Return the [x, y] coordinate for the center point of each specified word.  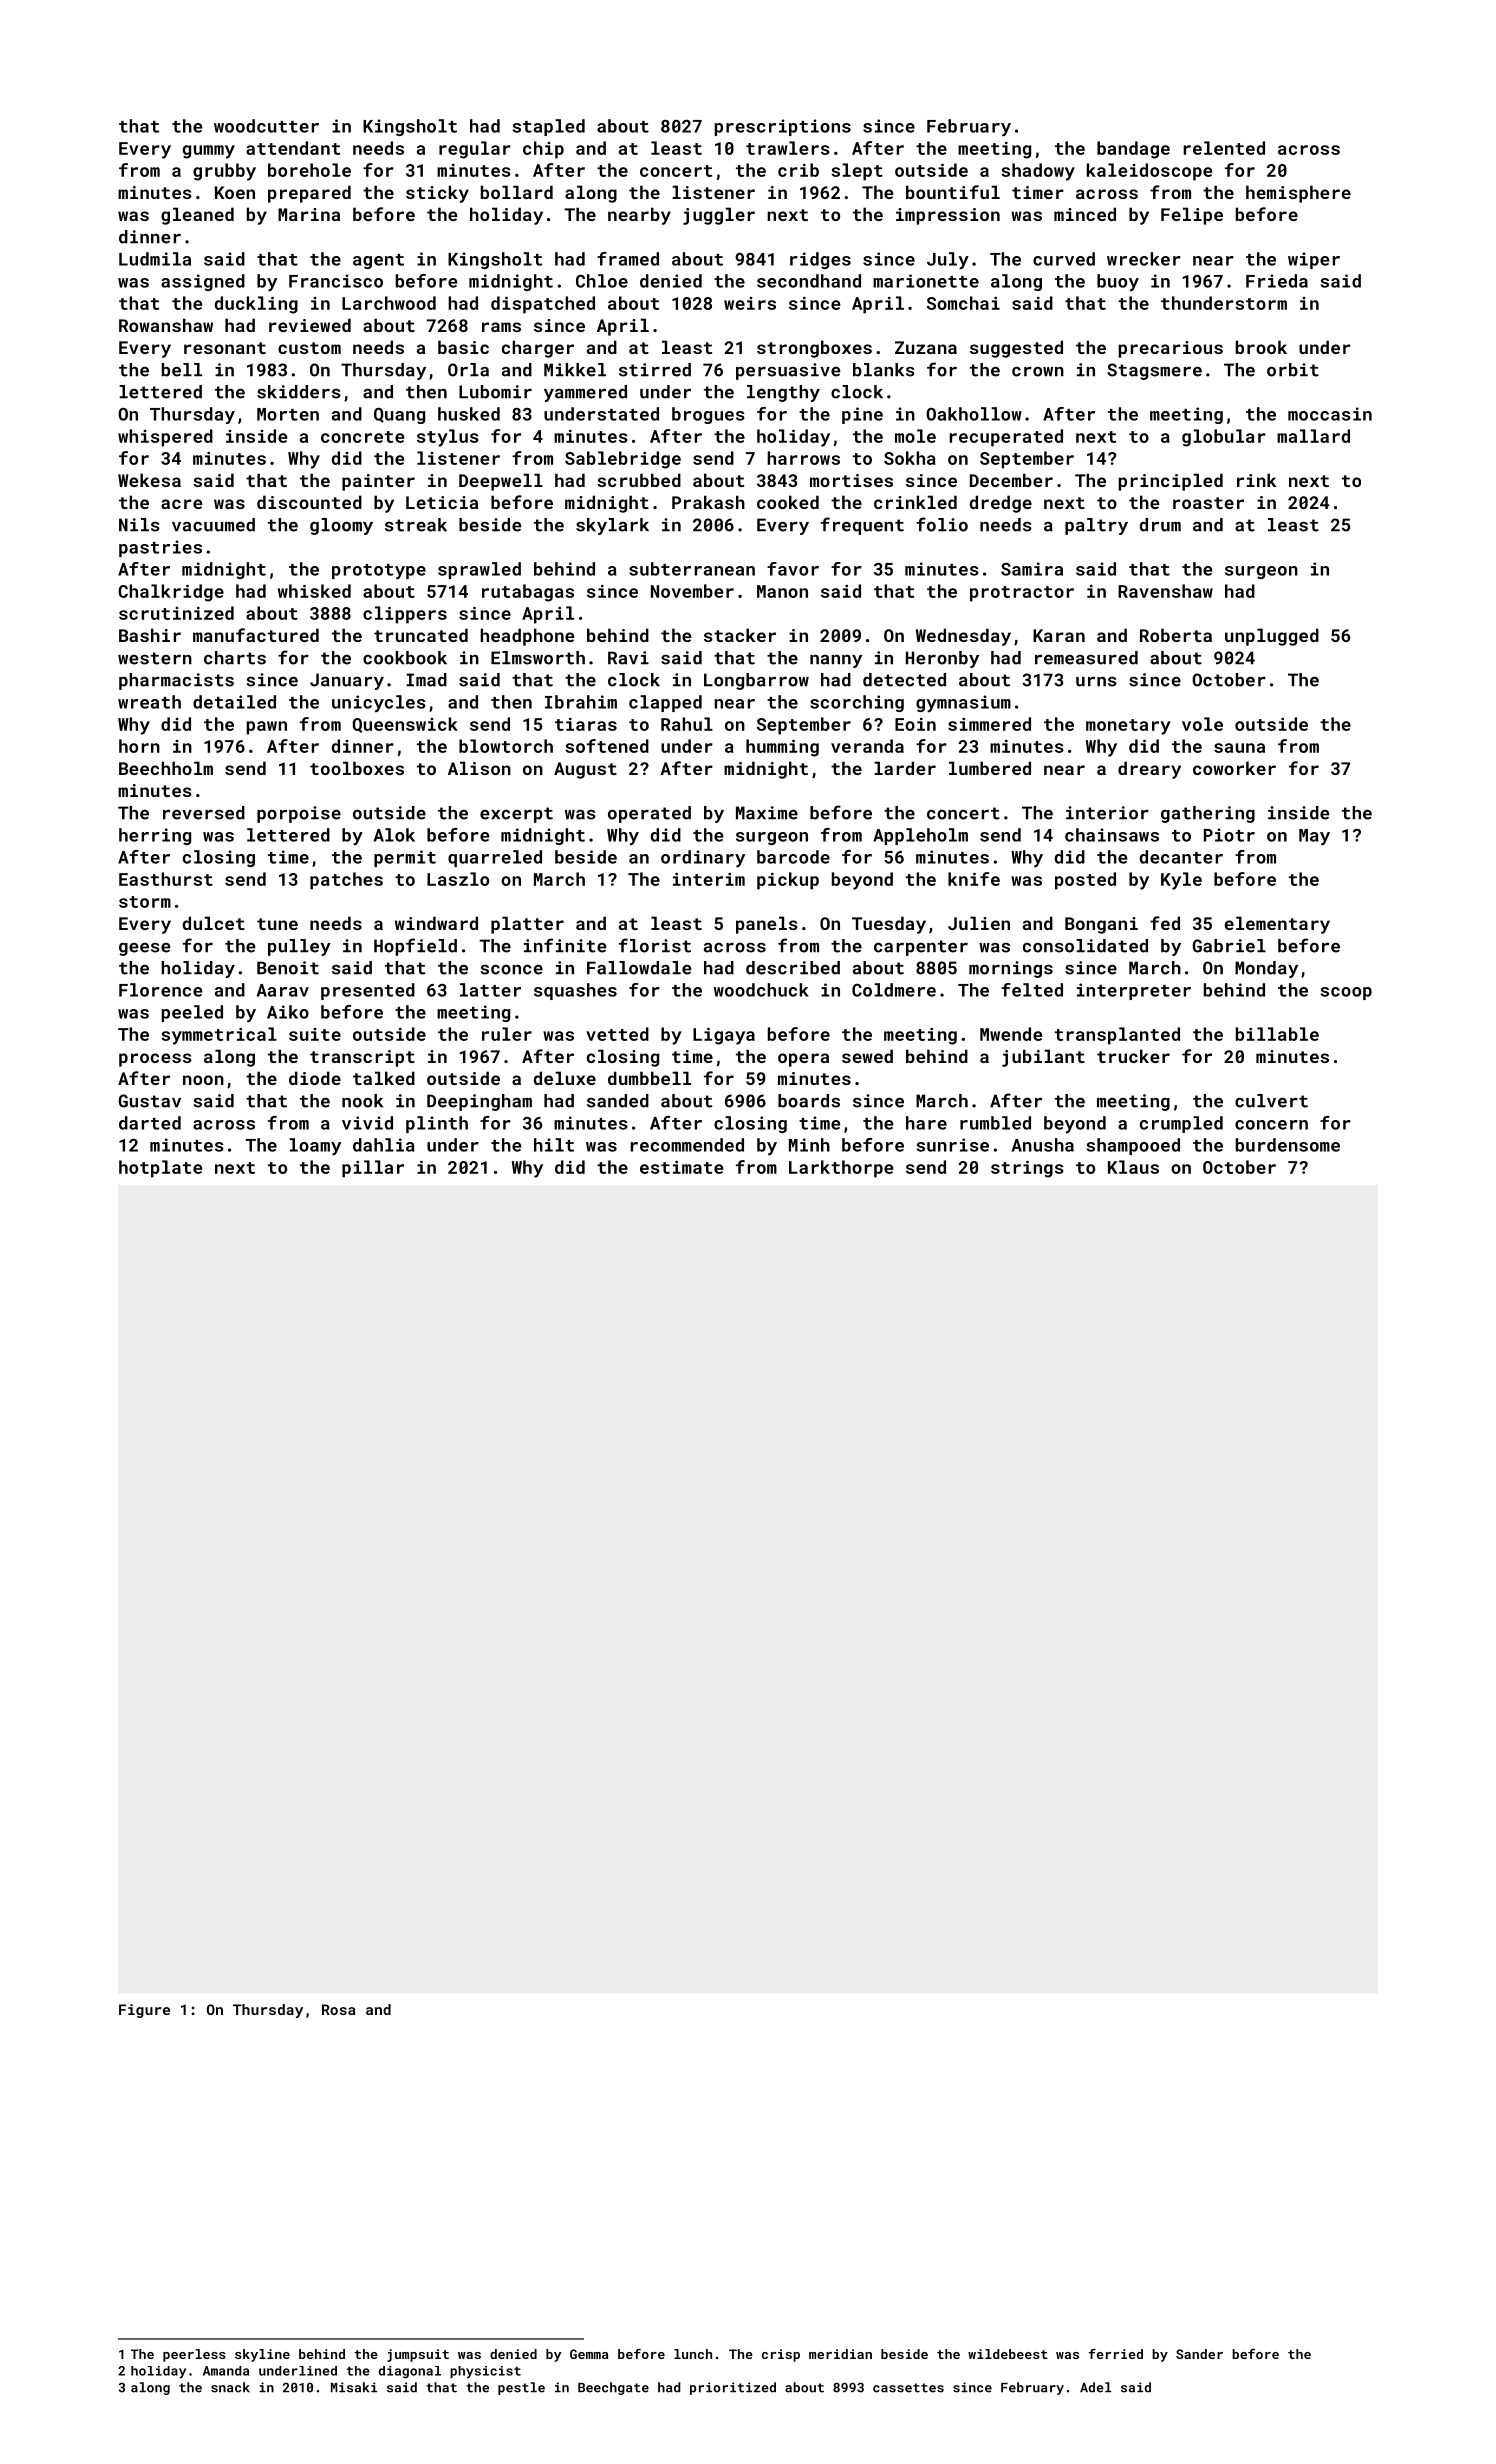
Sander [1199, 2354]
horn [139, 746]
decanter [1181, 857]
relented [1224, 148]
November [692, 591]
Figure [144, 2011]
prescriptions [783, 127]
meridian [840, 2354]
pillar [373, 1169]
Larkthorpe [841, 1169]
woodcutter [266, 126]
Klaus [1133, 1167]
